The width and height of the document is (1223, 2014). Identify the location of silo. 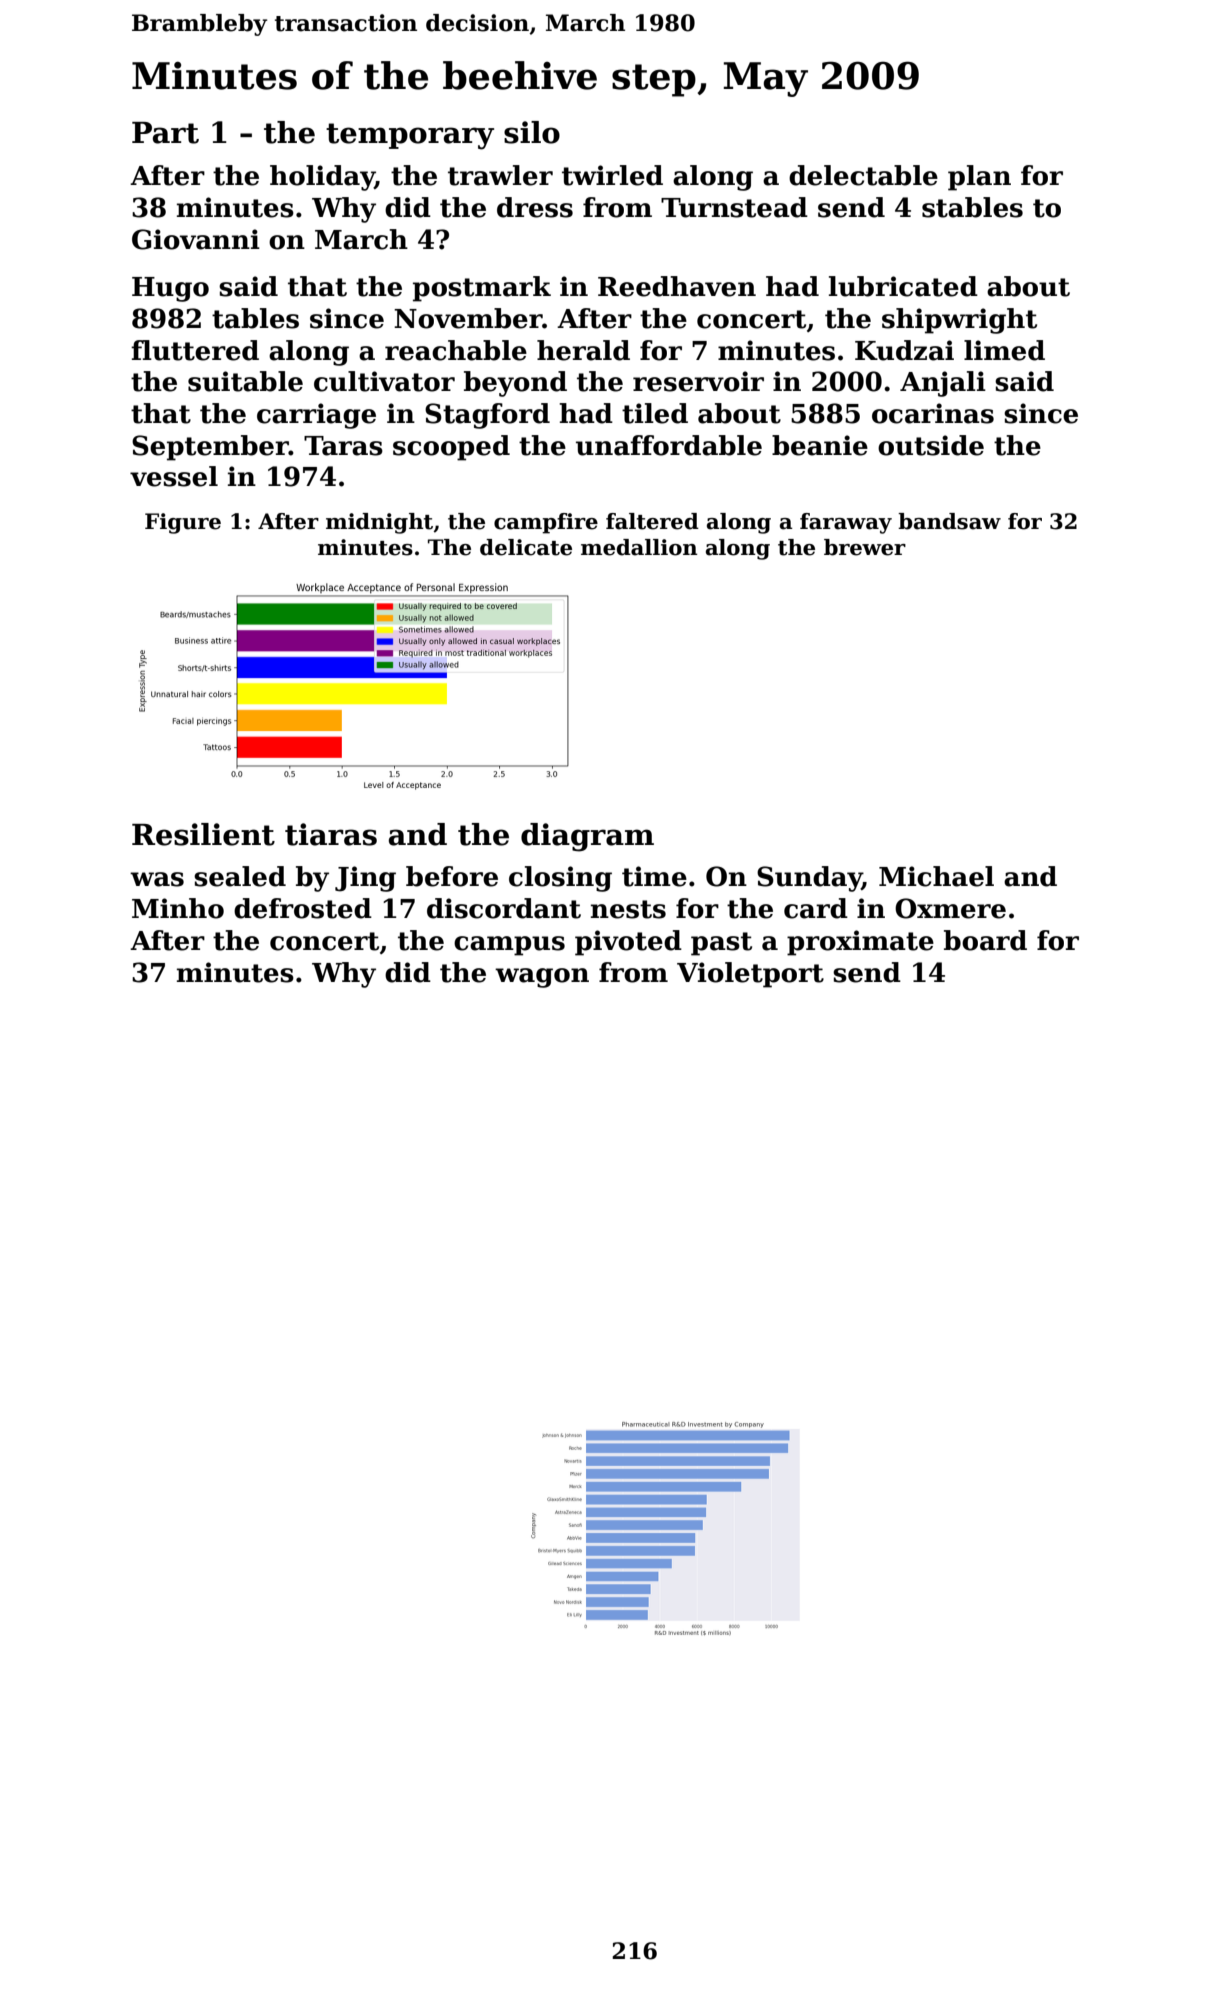
(532, 132).
